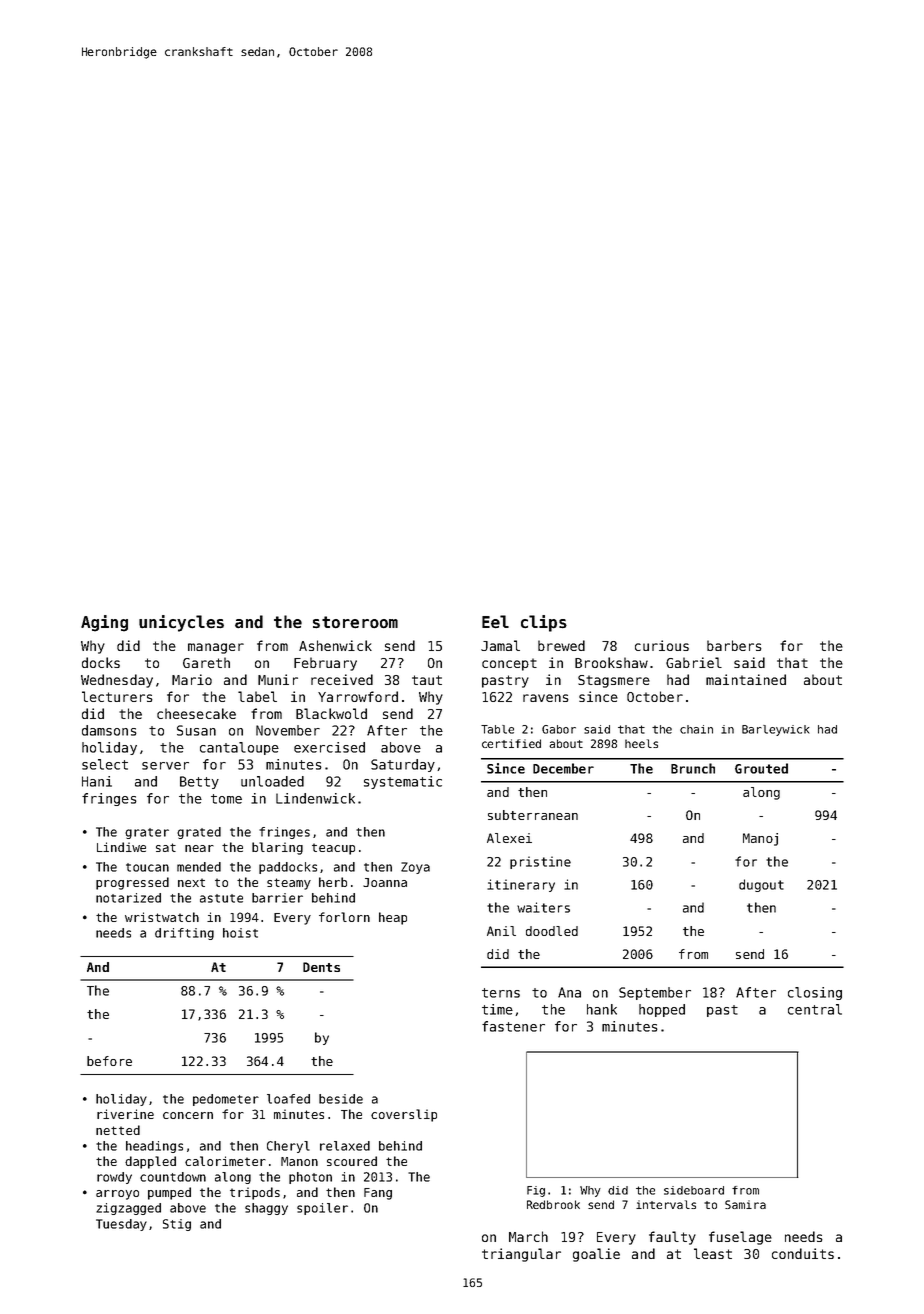  I want to click on central, so click(815, 1009).
